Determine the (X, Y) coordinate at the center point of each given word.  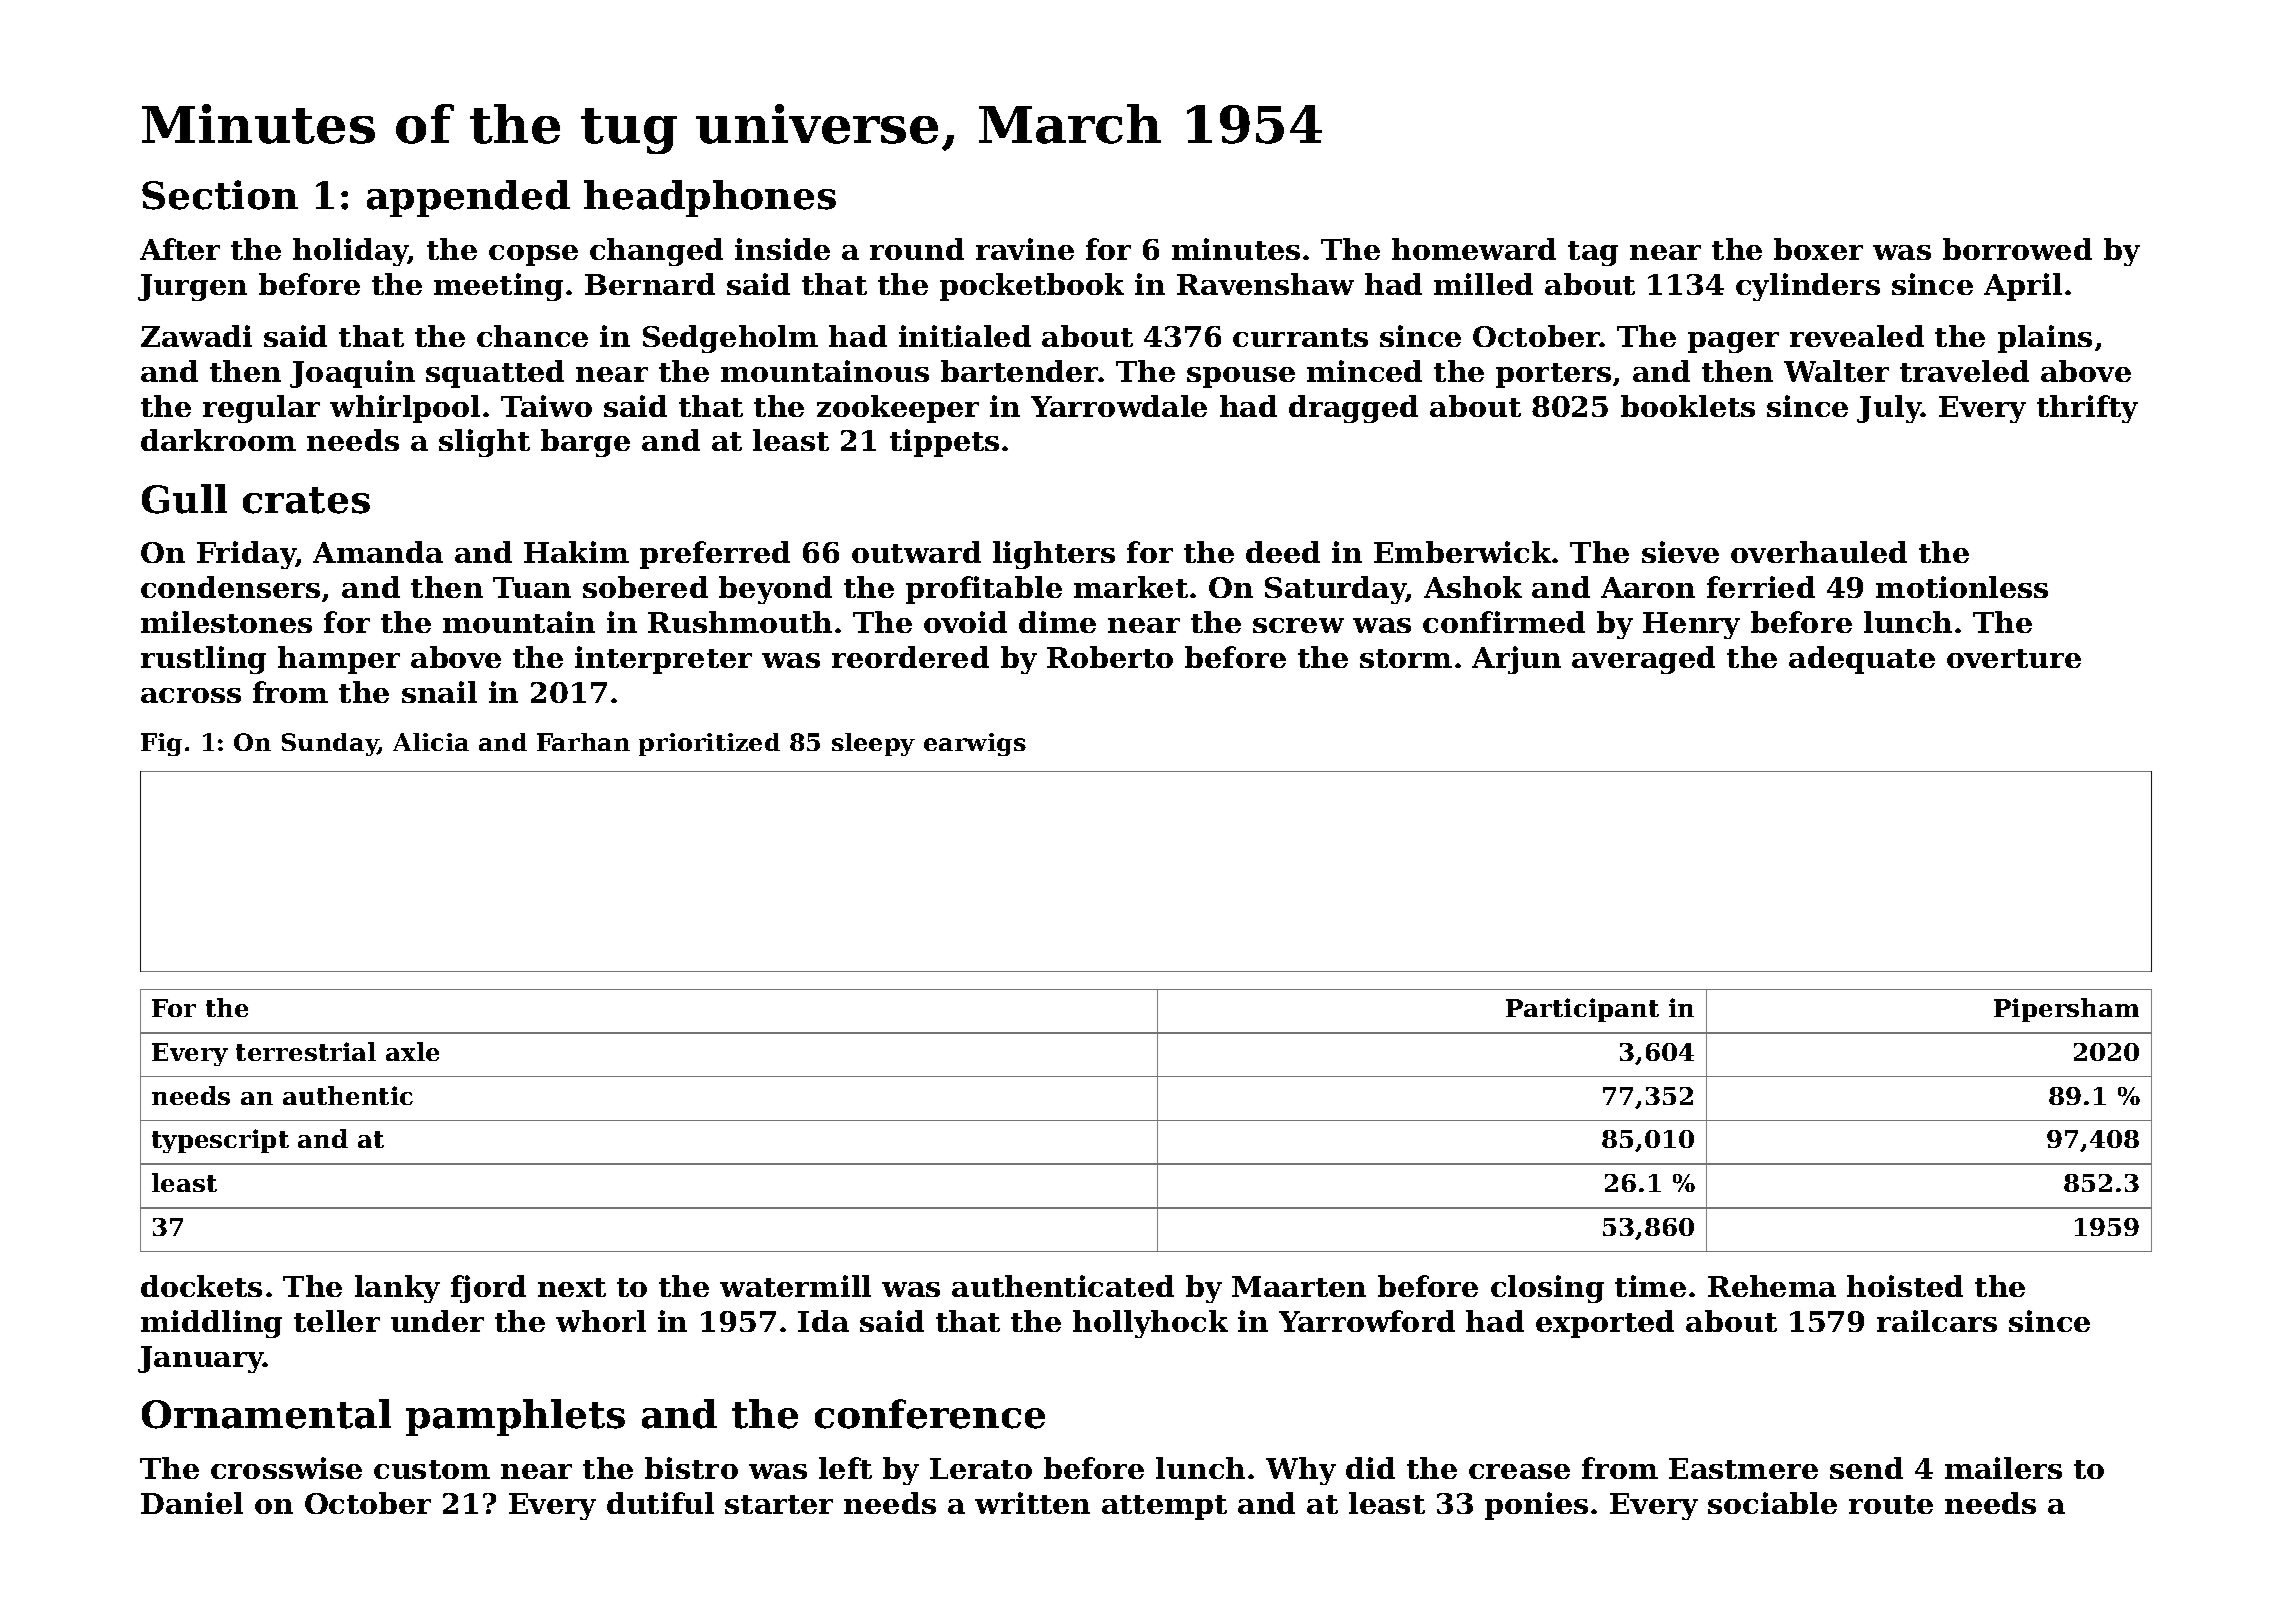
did (1370, 1468)
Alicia (431, 742)
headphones (710, 198)
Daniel (192, 1503)
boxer (1818, 249)
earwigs (975, 744)
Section (220, 195)
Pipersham (2066, 1010)
